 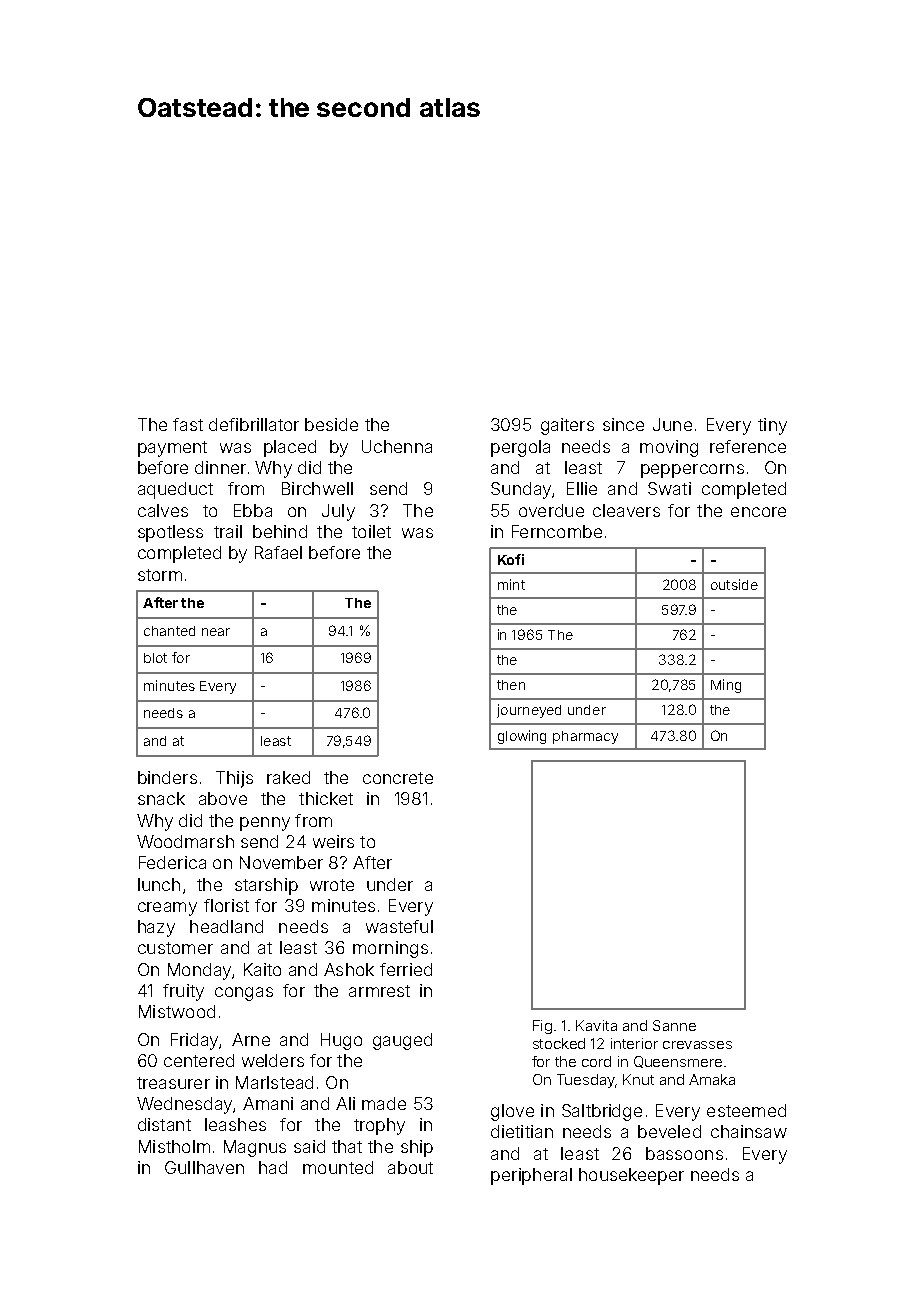 I want to click on Birchwell, so click(x=317, y=488).
